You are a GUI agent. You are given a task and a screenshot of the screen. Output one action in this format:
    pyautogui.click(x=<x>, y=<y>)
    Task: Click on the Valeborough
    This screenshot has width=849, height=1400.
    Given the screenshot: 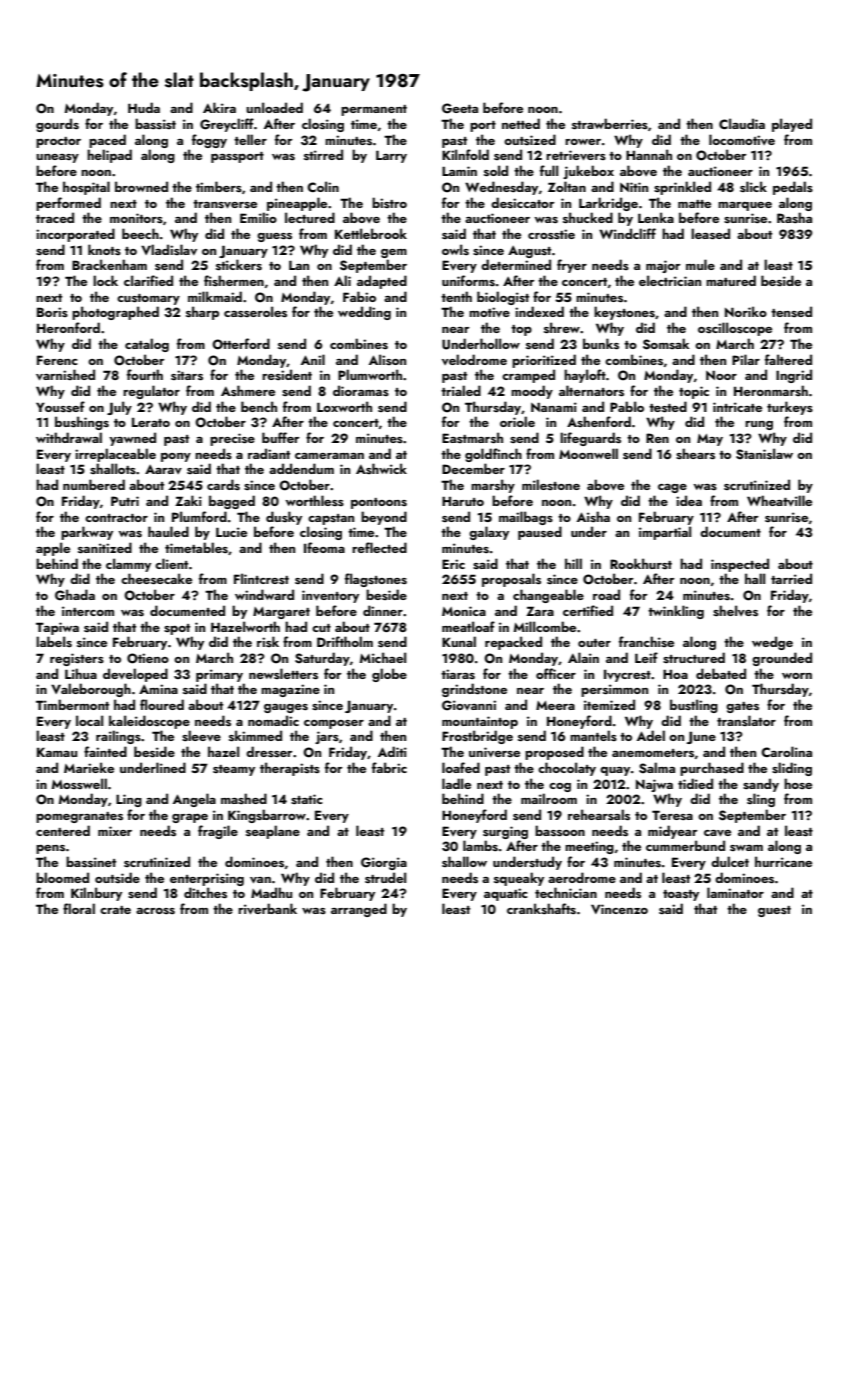 What is the action you would take?
    pyautogui.click(x=91, y=690)
